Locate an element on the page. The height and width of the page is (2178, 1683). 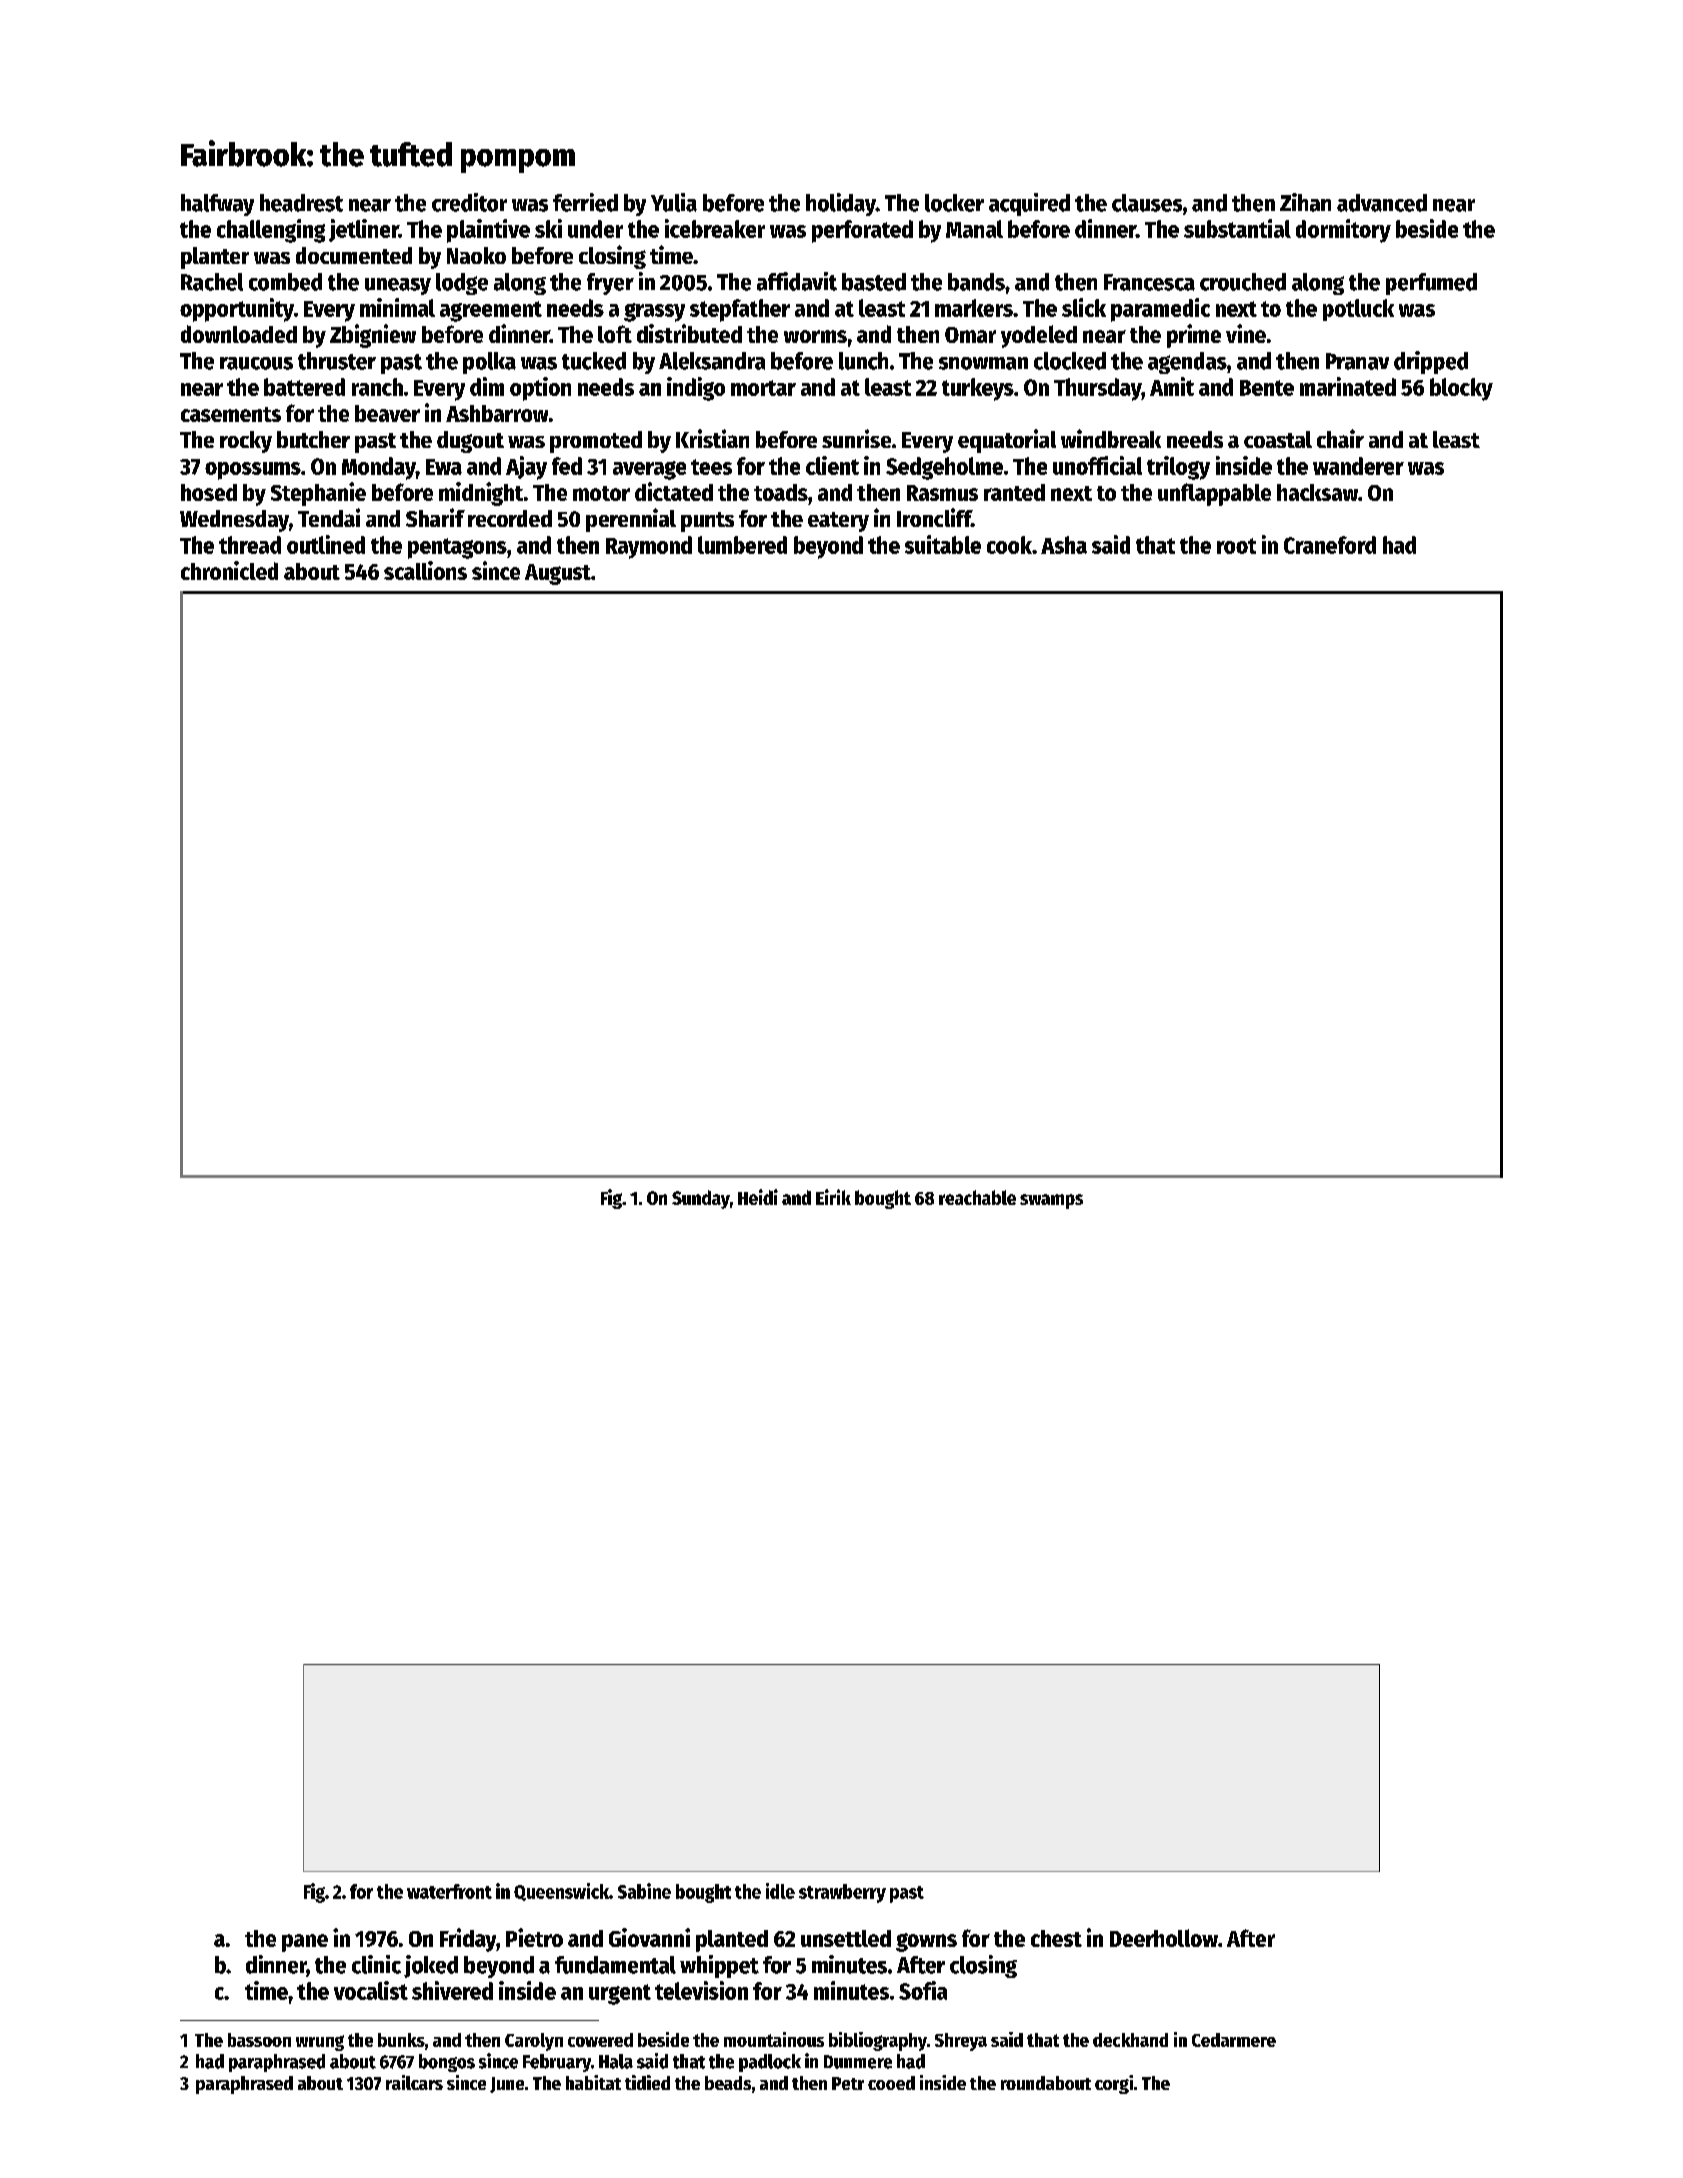
Deerhollow is located at coordinates (1164, 1938).
